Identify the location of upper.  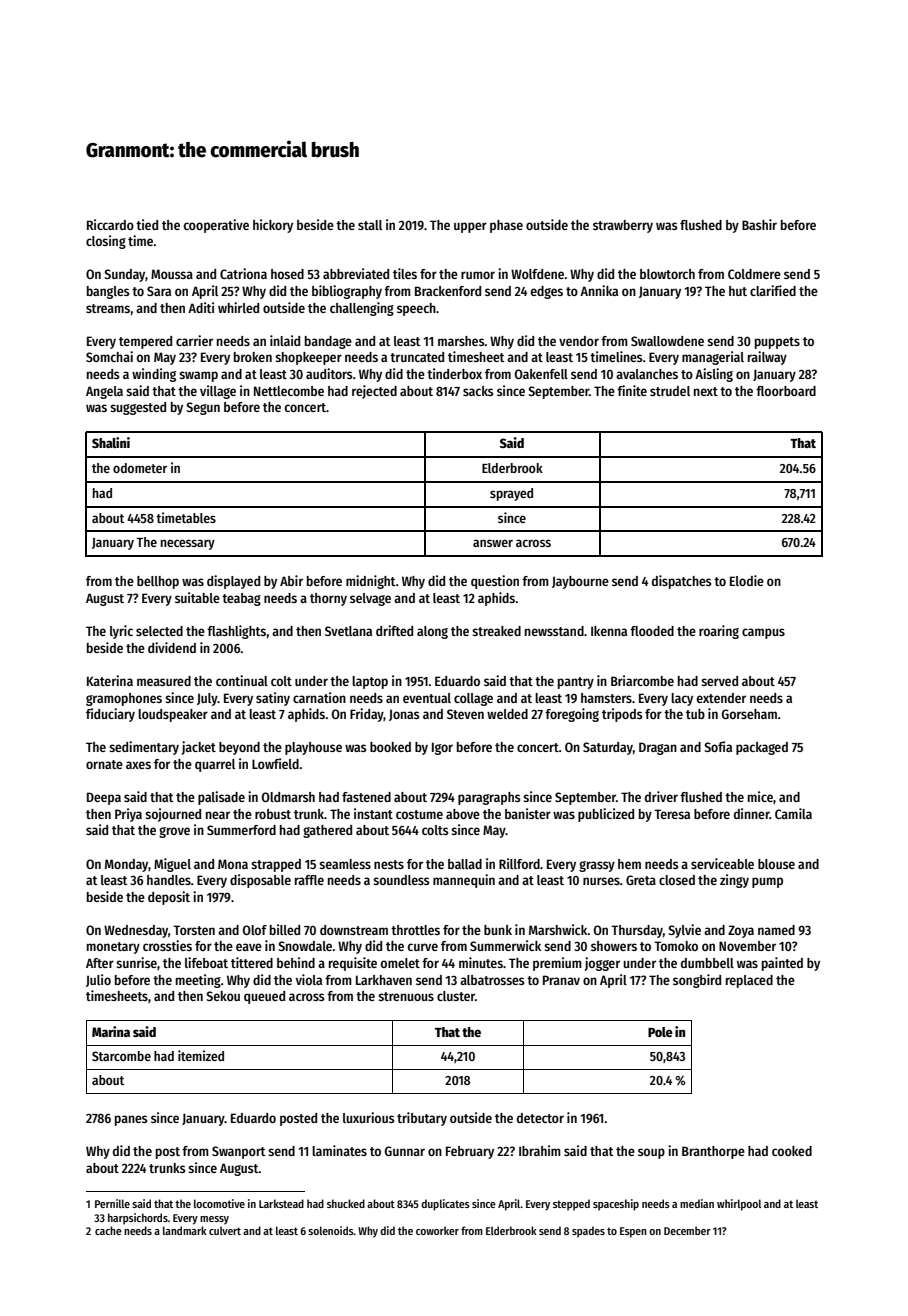
(470, 227).
